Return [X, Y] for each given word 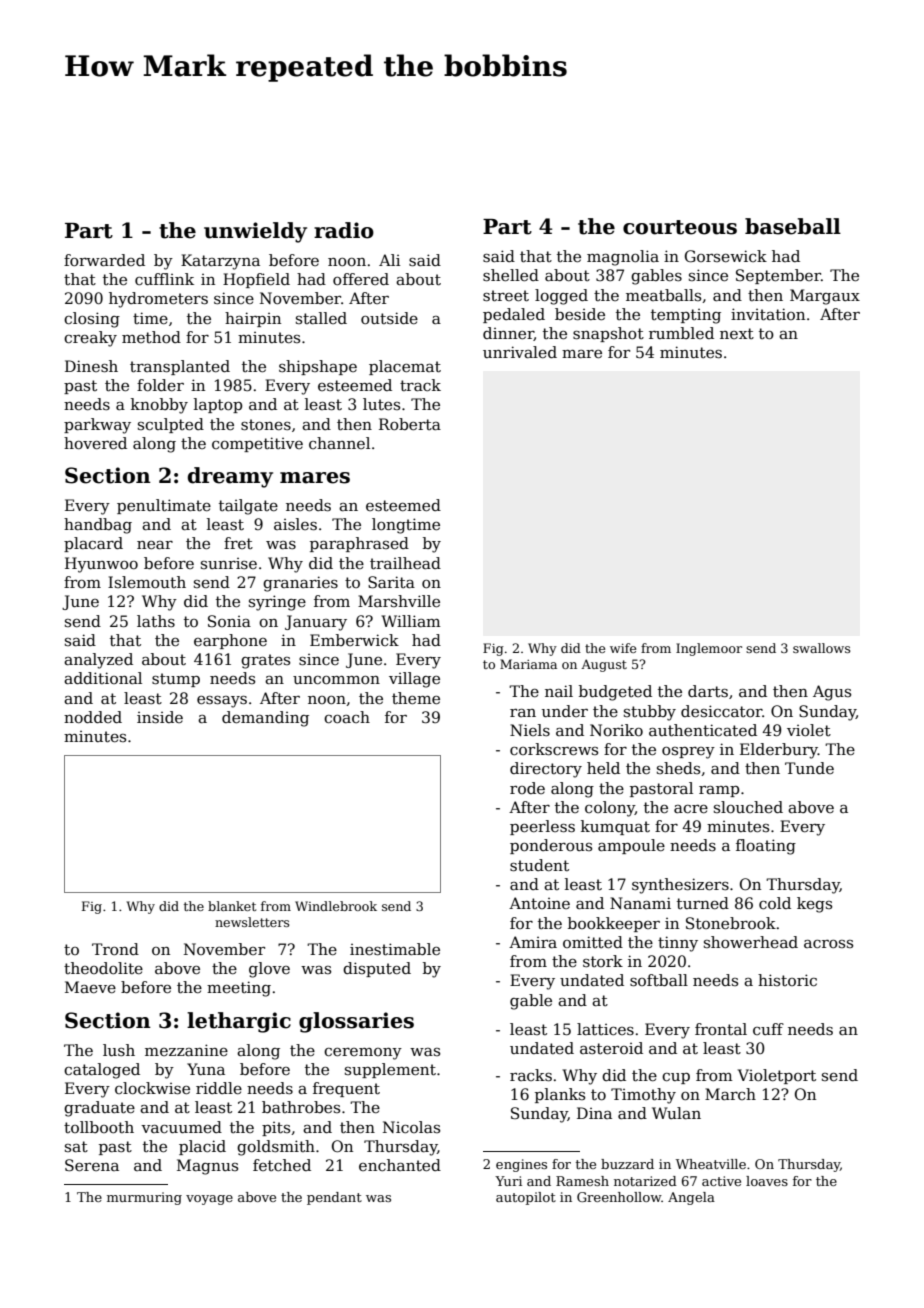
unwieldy [255, 232]
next [737, 333]
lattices [605, 1029]
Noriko [616, 730]
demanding [265, 719]
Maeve [90, 987]
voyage [209, 1200]
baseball [793, 226]
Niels [530, 730]
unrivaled [520, 352]
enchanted [400, 1165]
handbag [98, 526]
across [828, 944]
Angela [691, 1198]
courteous [680, 227]
